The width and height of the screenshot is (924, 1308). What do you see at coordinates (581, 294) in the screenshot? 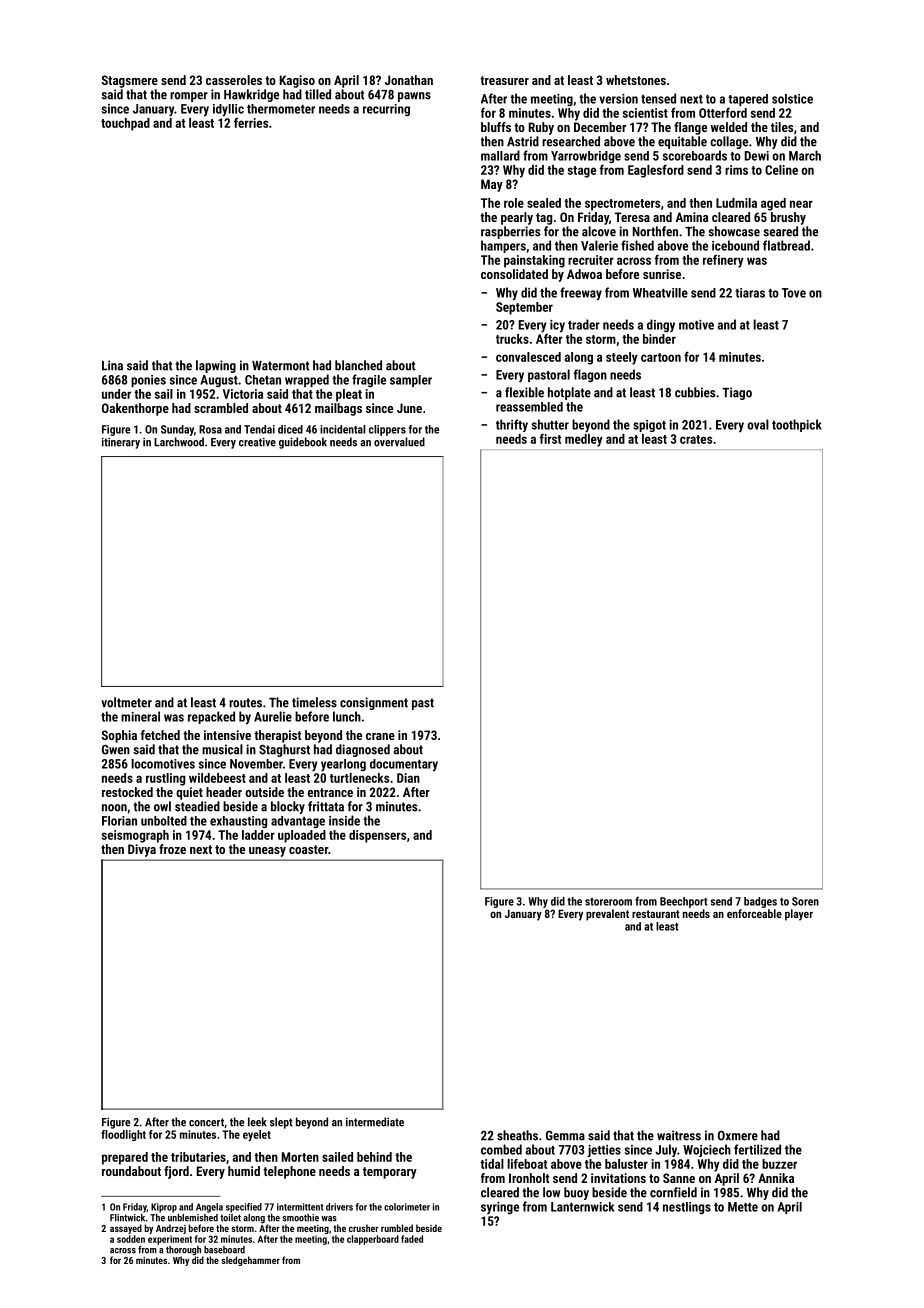
I see `freeway` at bounding box center [581, 294].
